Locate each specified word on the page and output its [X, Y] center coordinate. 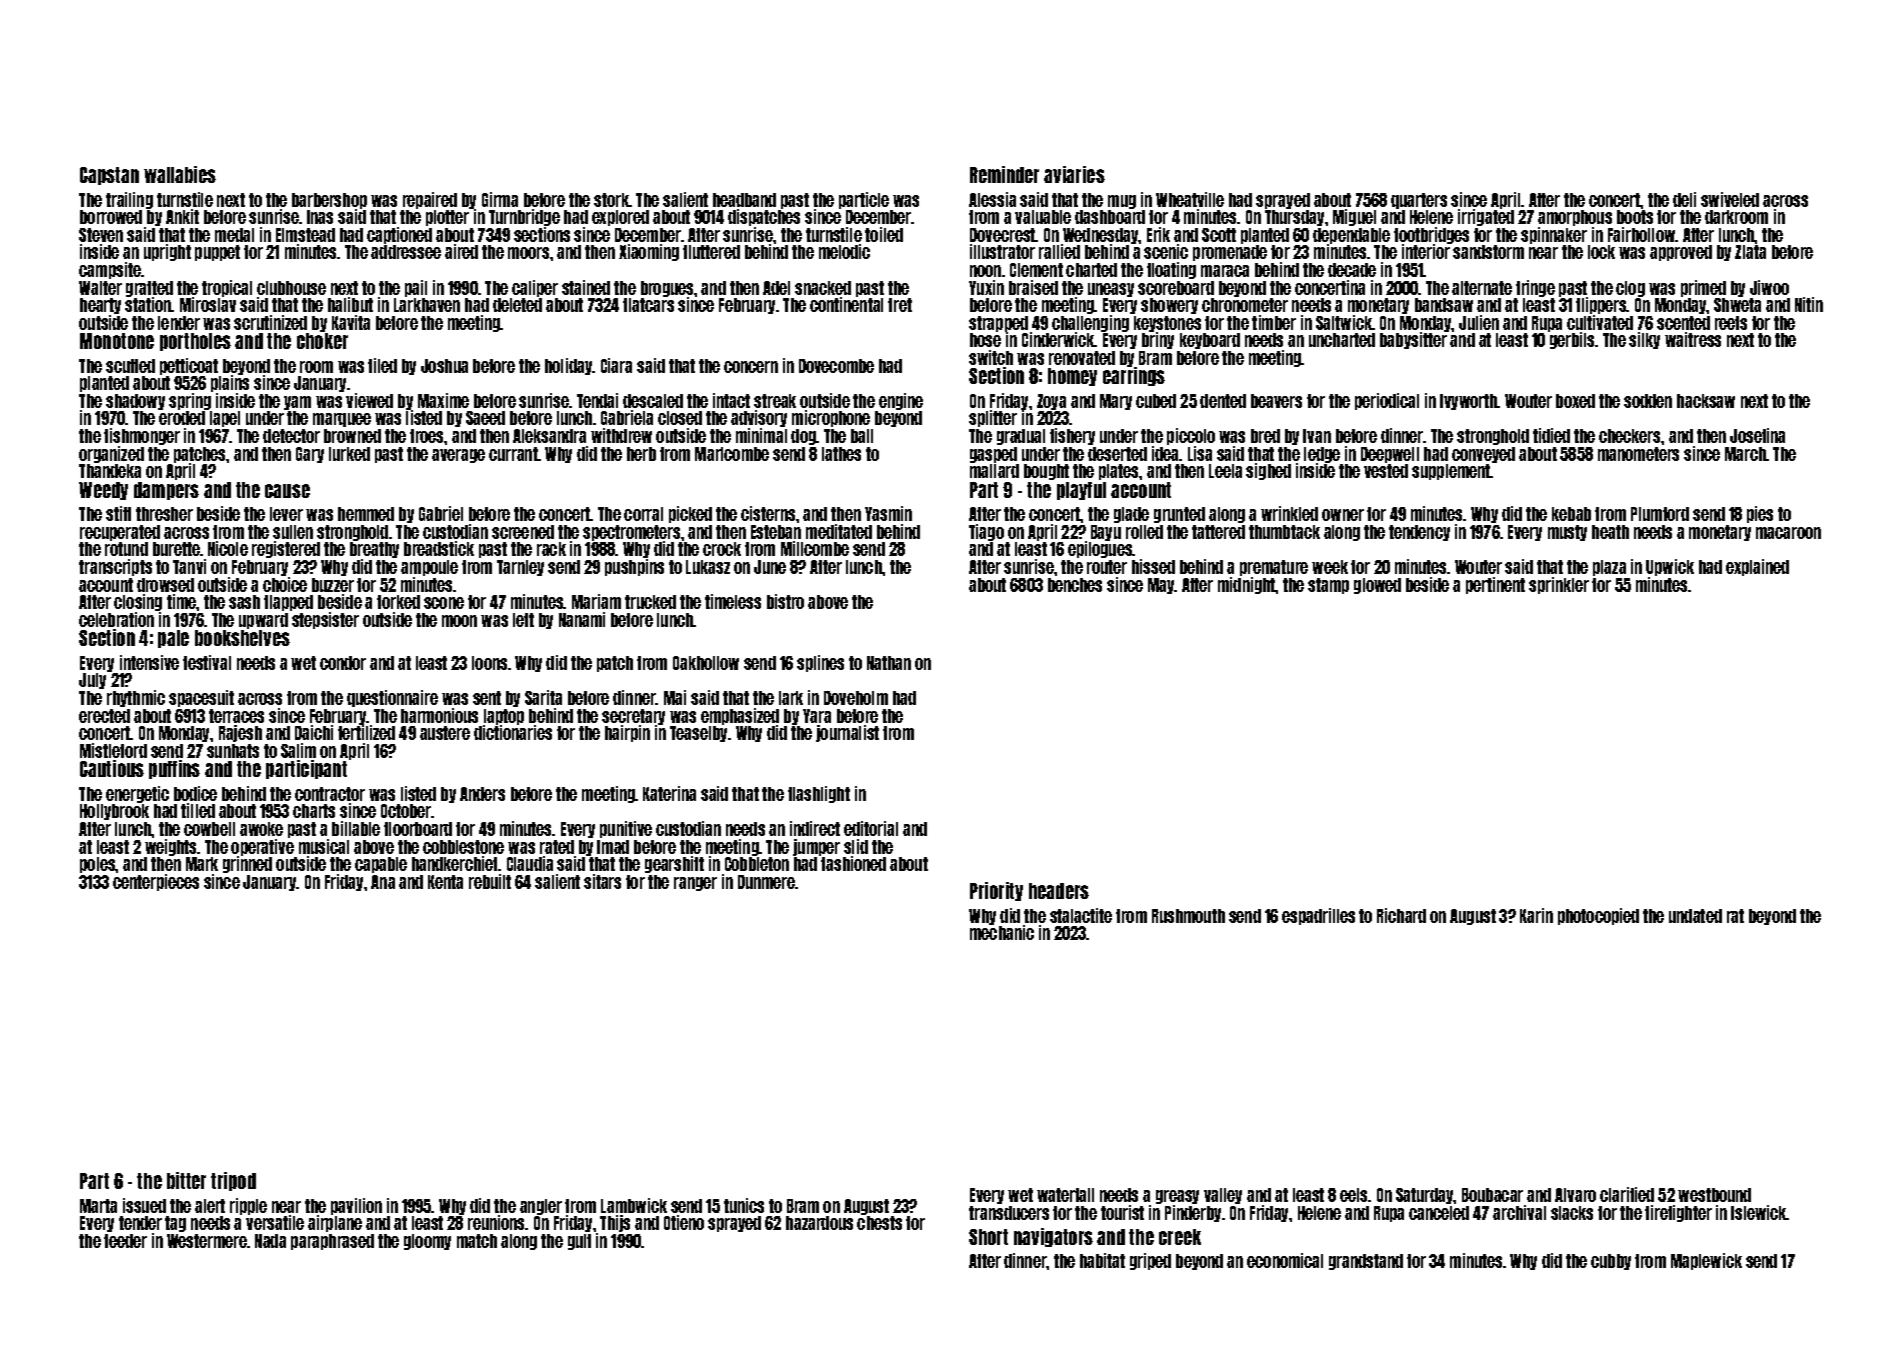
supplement [1451, 472]
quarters [1419, 201]
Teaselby [699, 734]
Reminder [1004, 174]
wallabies [180, 174]
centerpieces [156, 882]
